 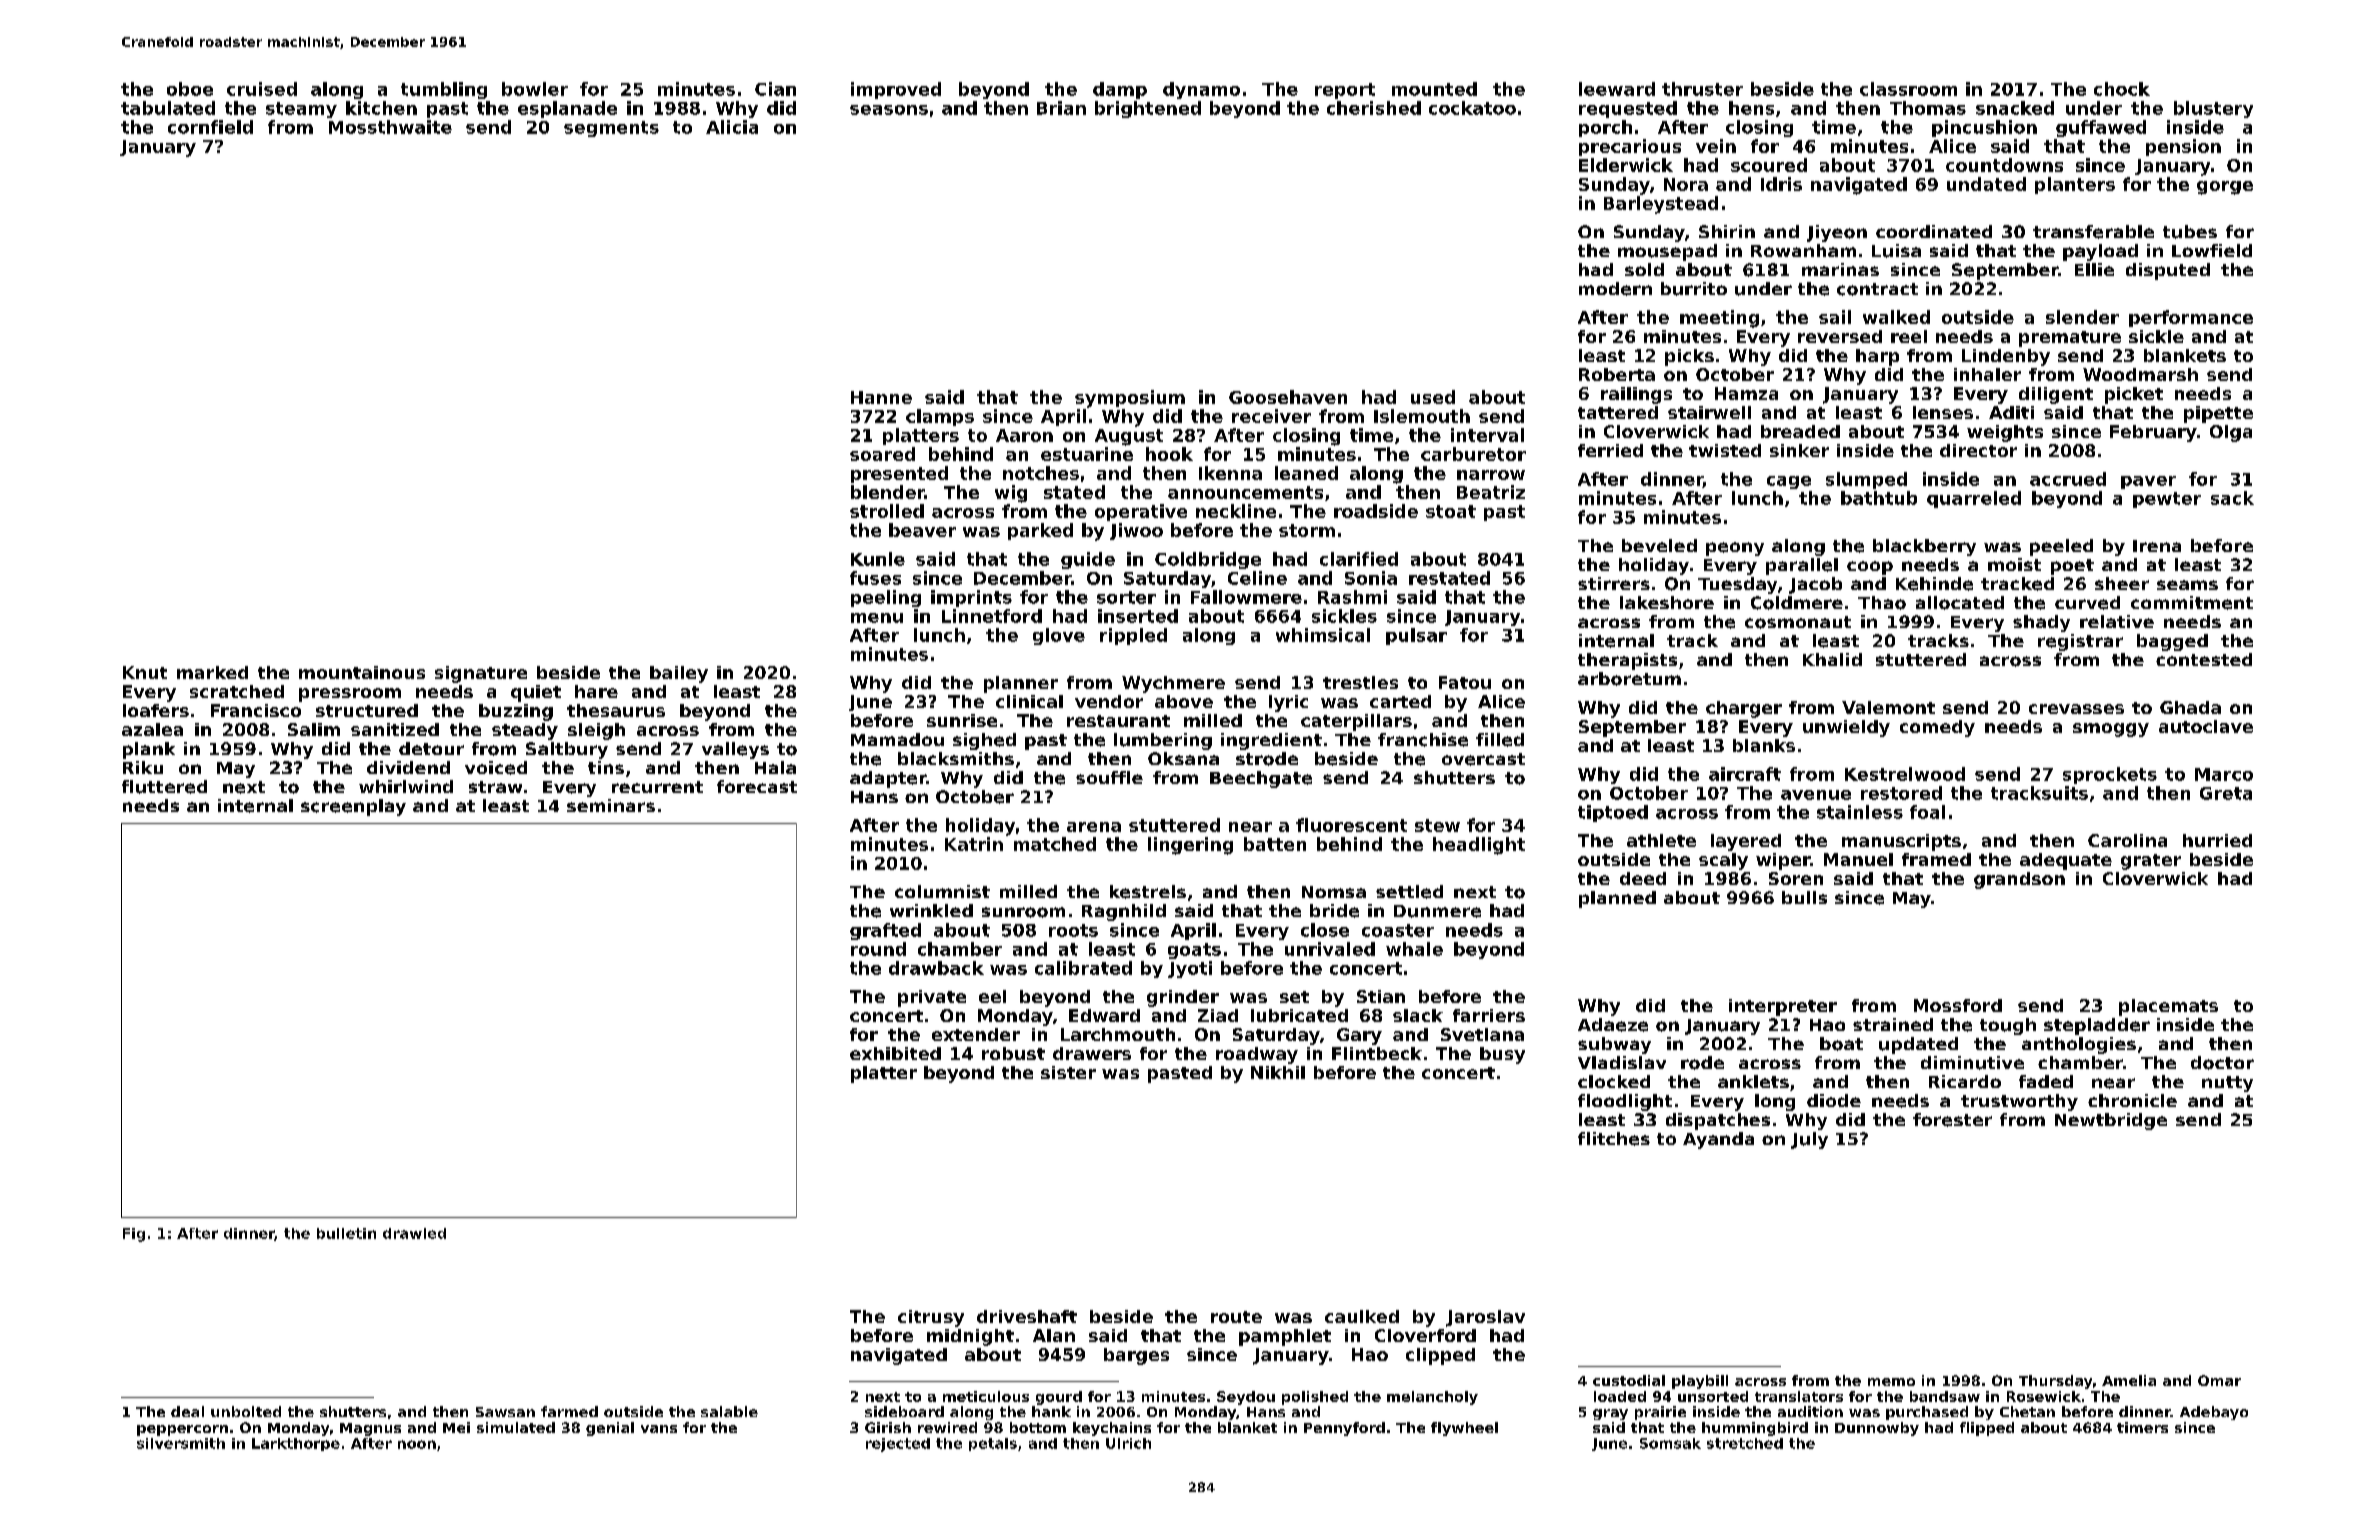 What do you see at coordinates (2093, 232) in the page?
I see `transferable` at bounding box center [2093, 232].
